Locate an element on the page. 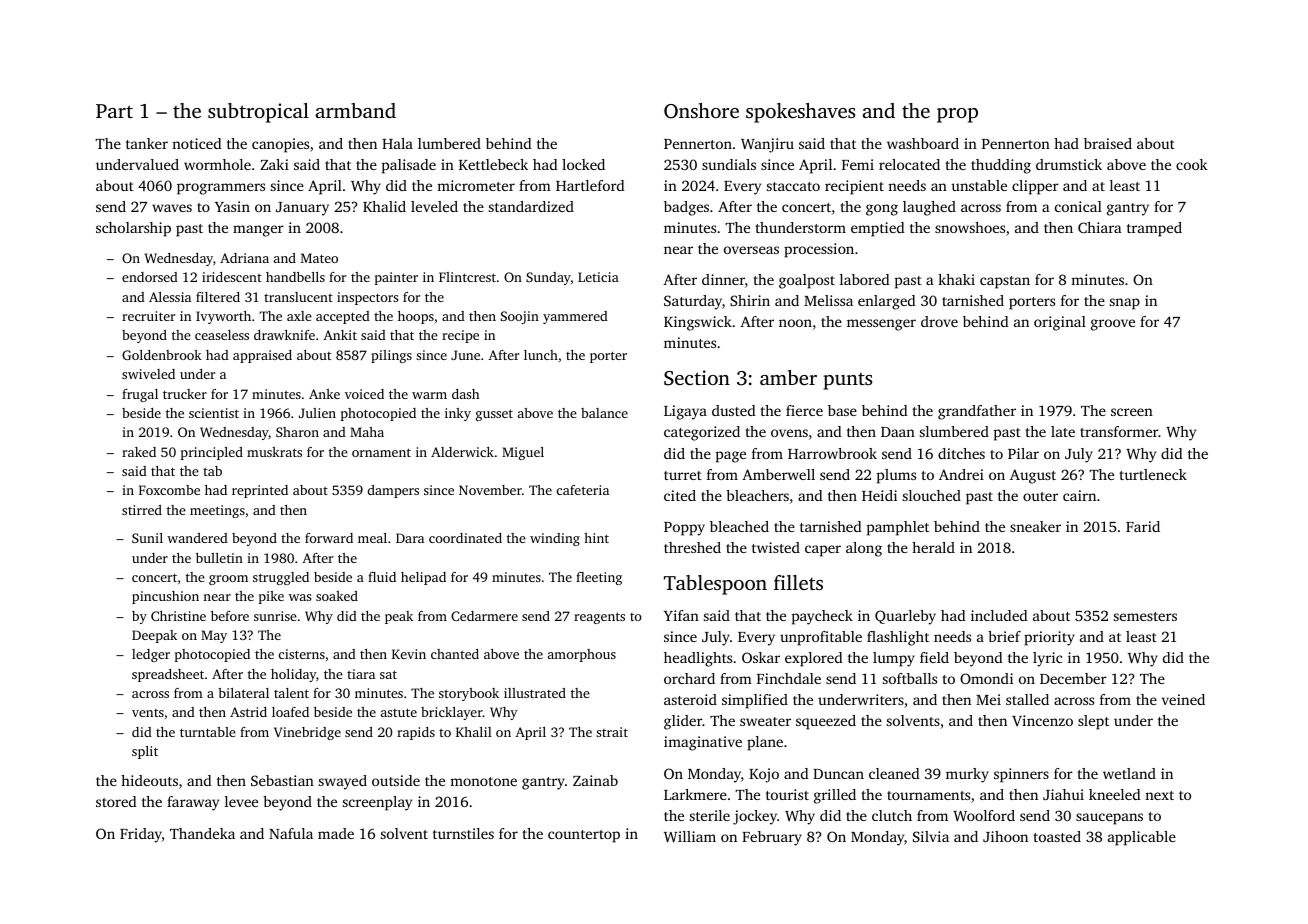 This page has width=1308, height=924. Part is located at coordinates (114, 111).
